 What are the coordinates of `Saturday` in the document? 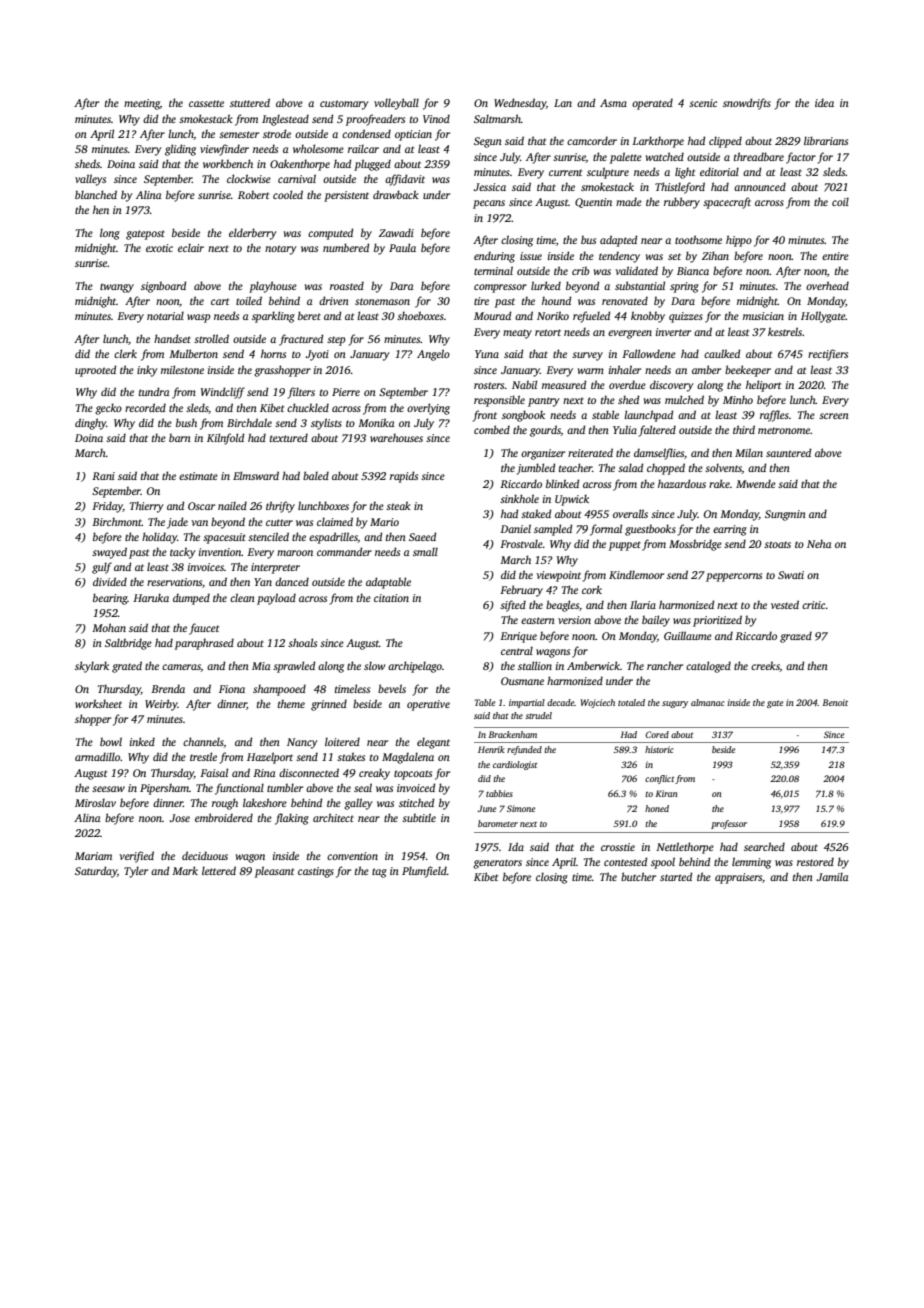 It's located at (96, 872).
